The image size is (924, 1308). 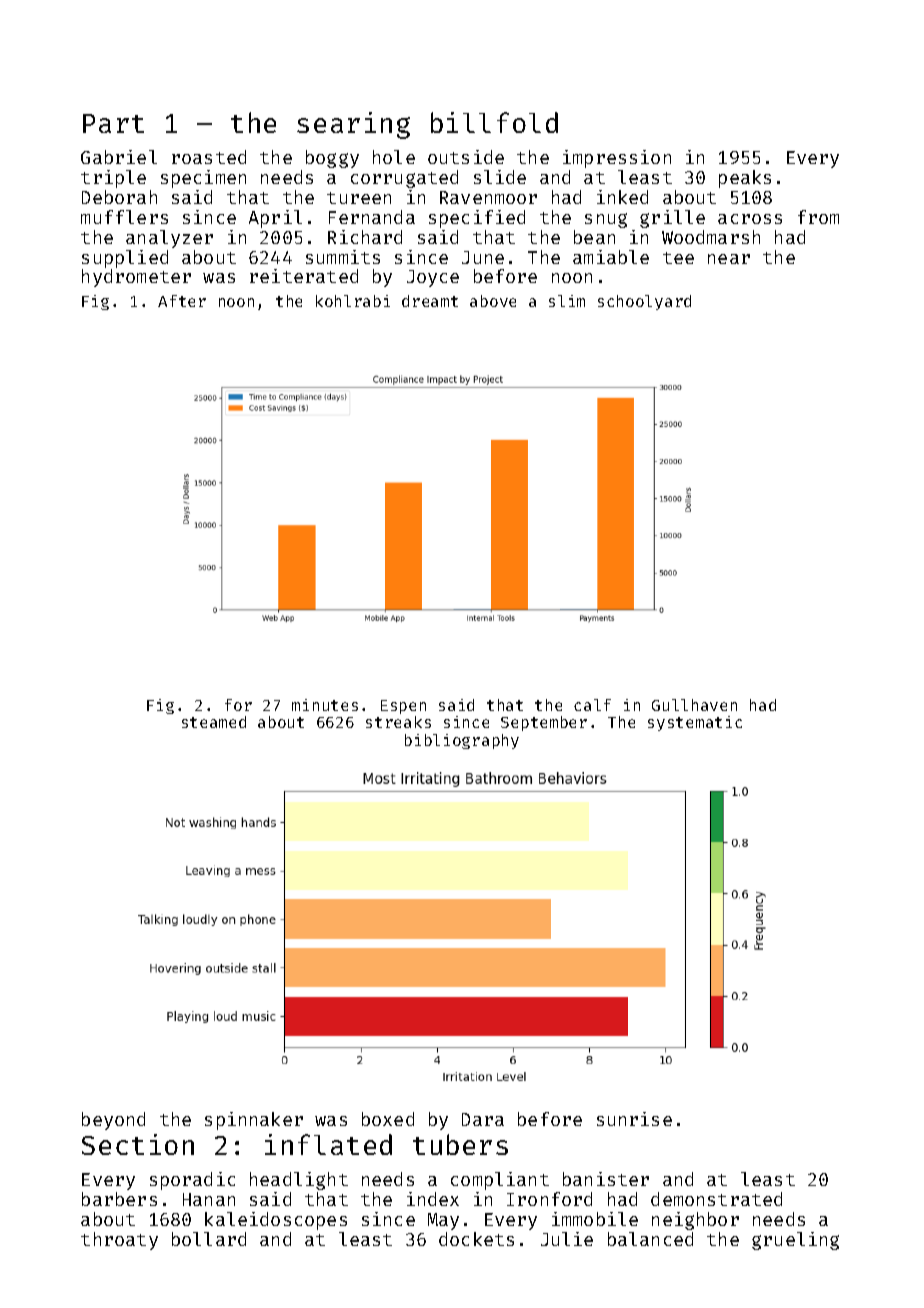 What do you see at coordinates (494, 122) in the image?
I see `billfold` at bounding box center [494, 122].
